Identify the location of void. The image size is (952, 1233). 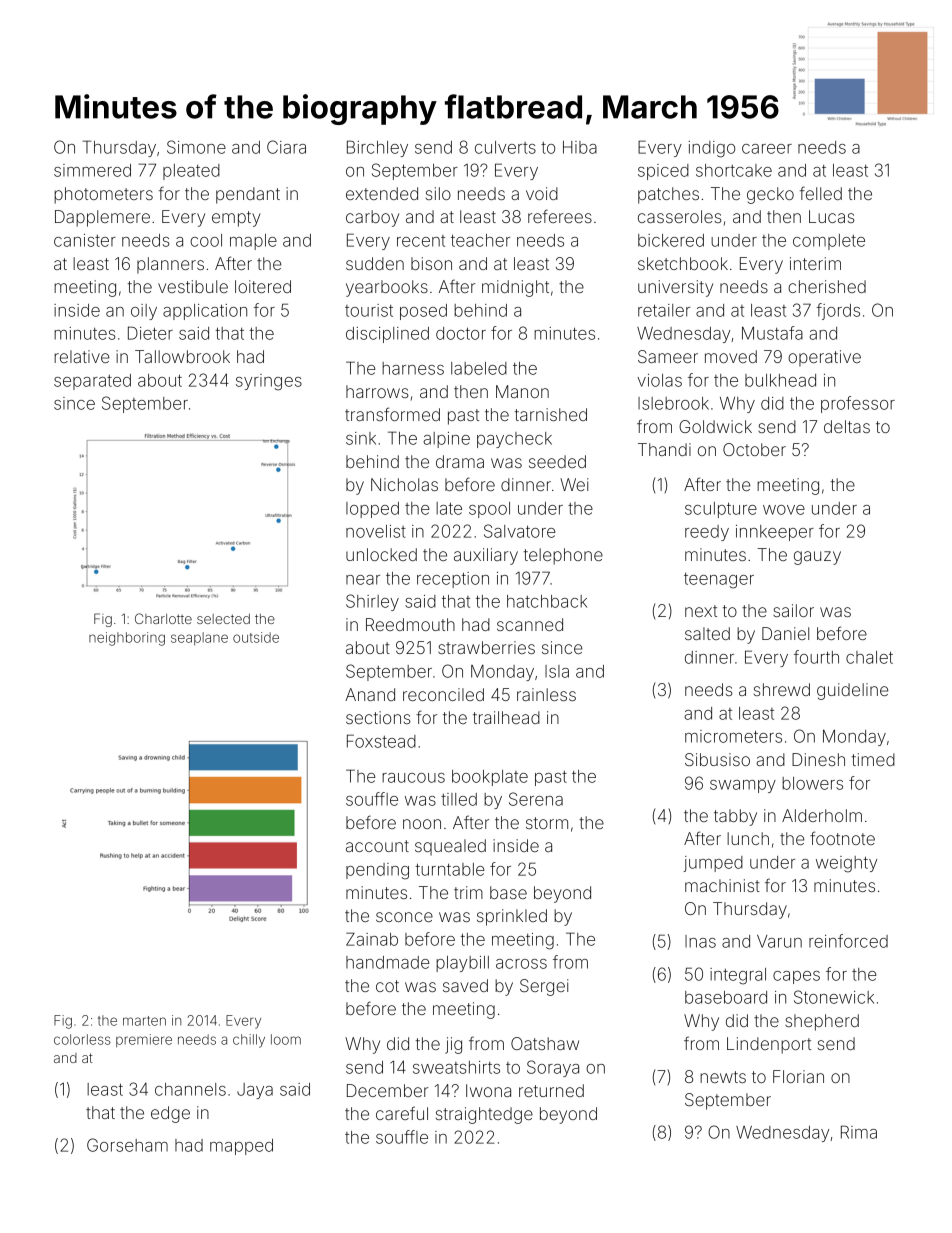
(542, 193).
